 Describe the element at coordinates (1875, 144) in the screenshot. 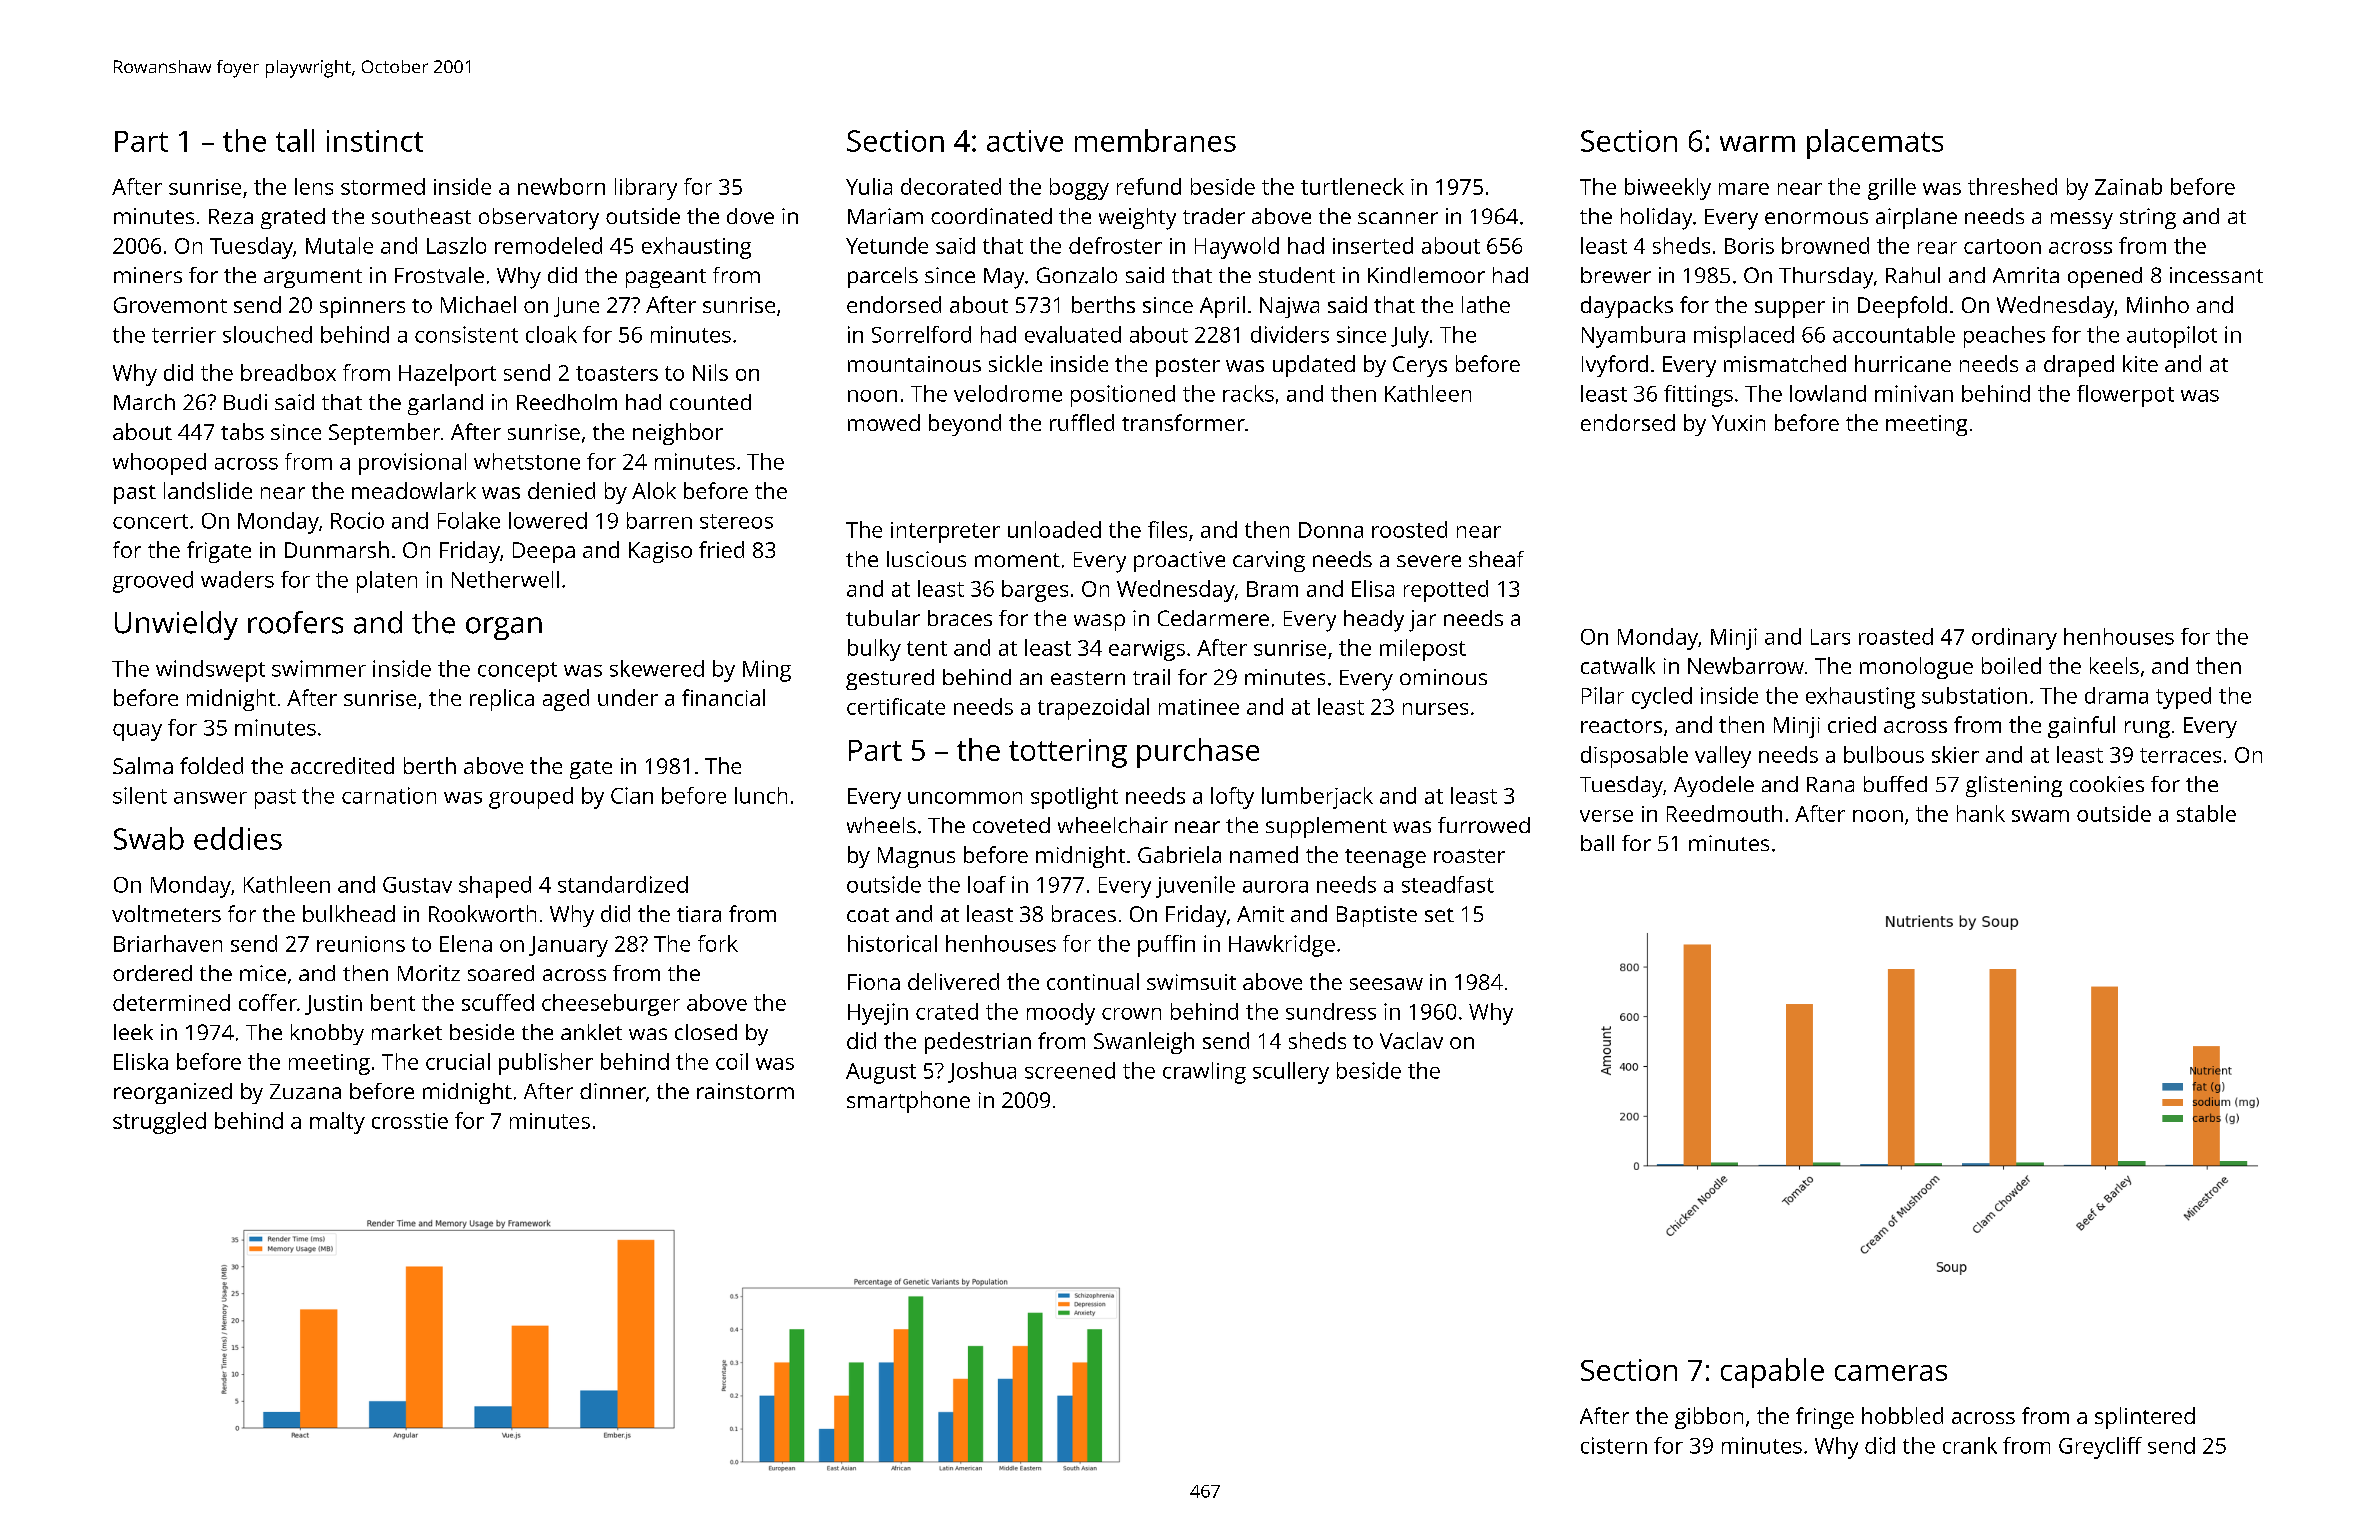

I see `placemats` at that location.
